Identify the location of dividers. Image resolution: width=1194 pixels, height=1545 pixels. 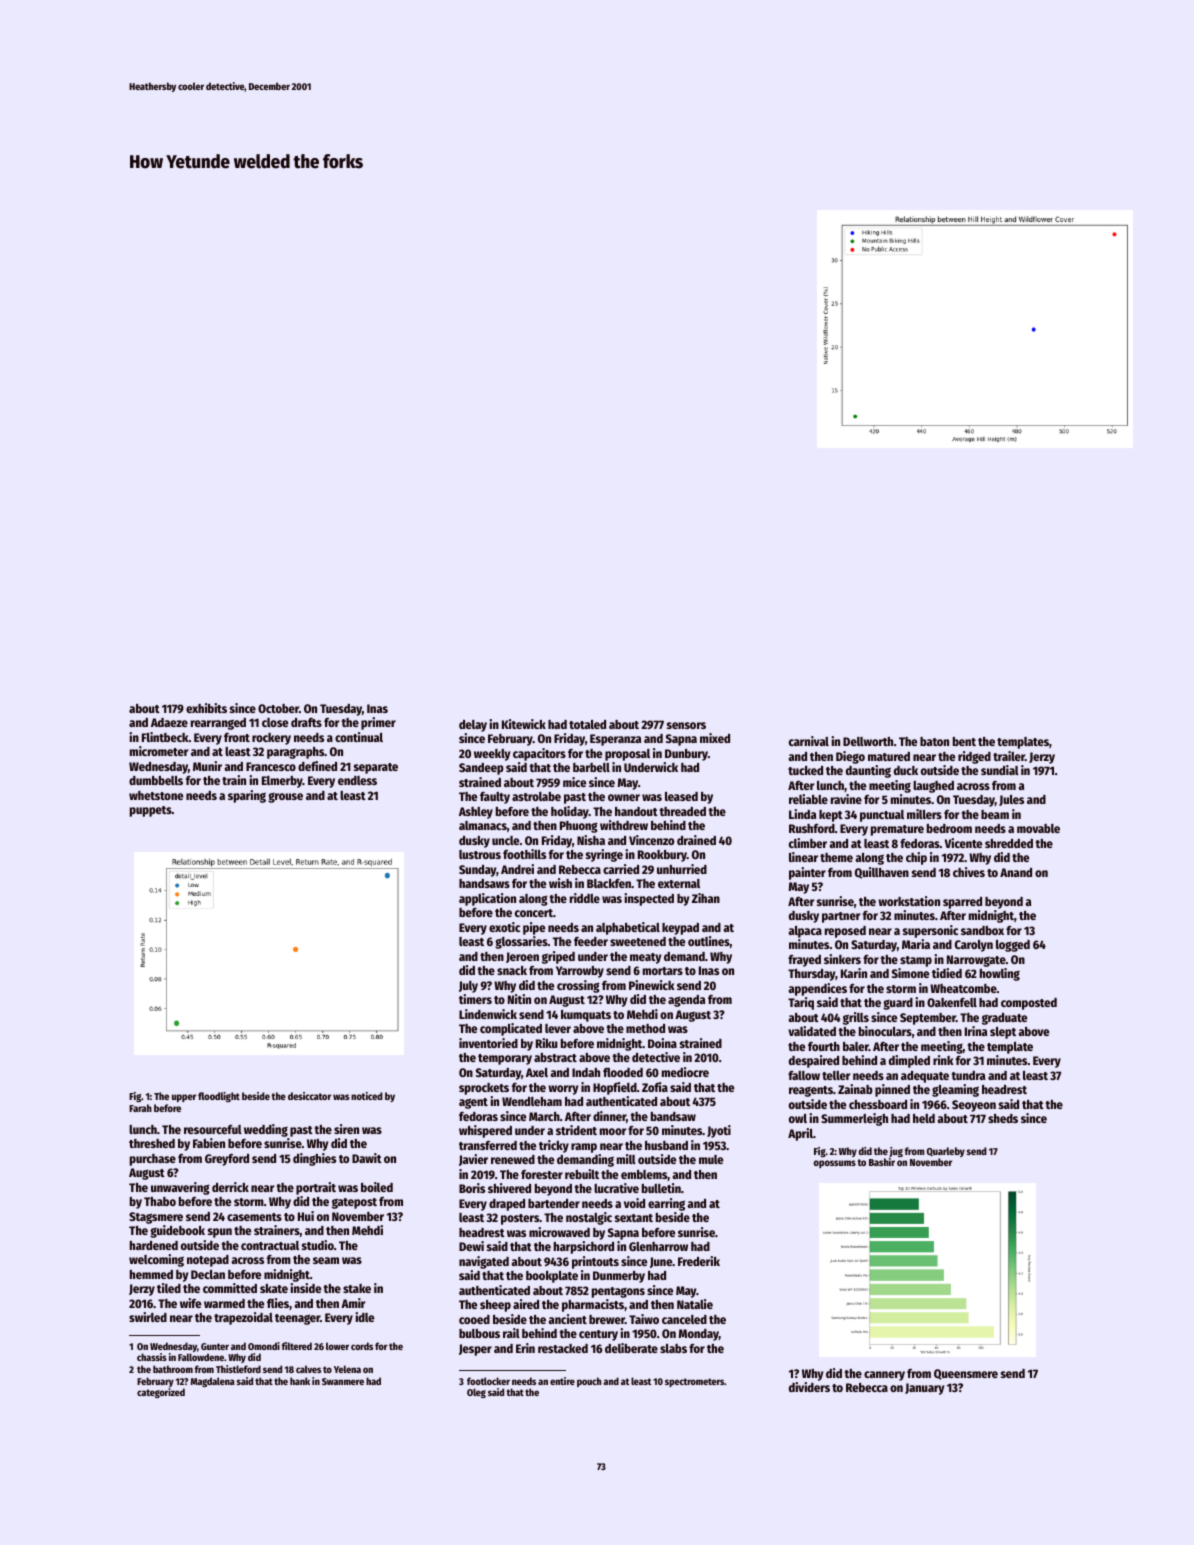
(809, 1387).
